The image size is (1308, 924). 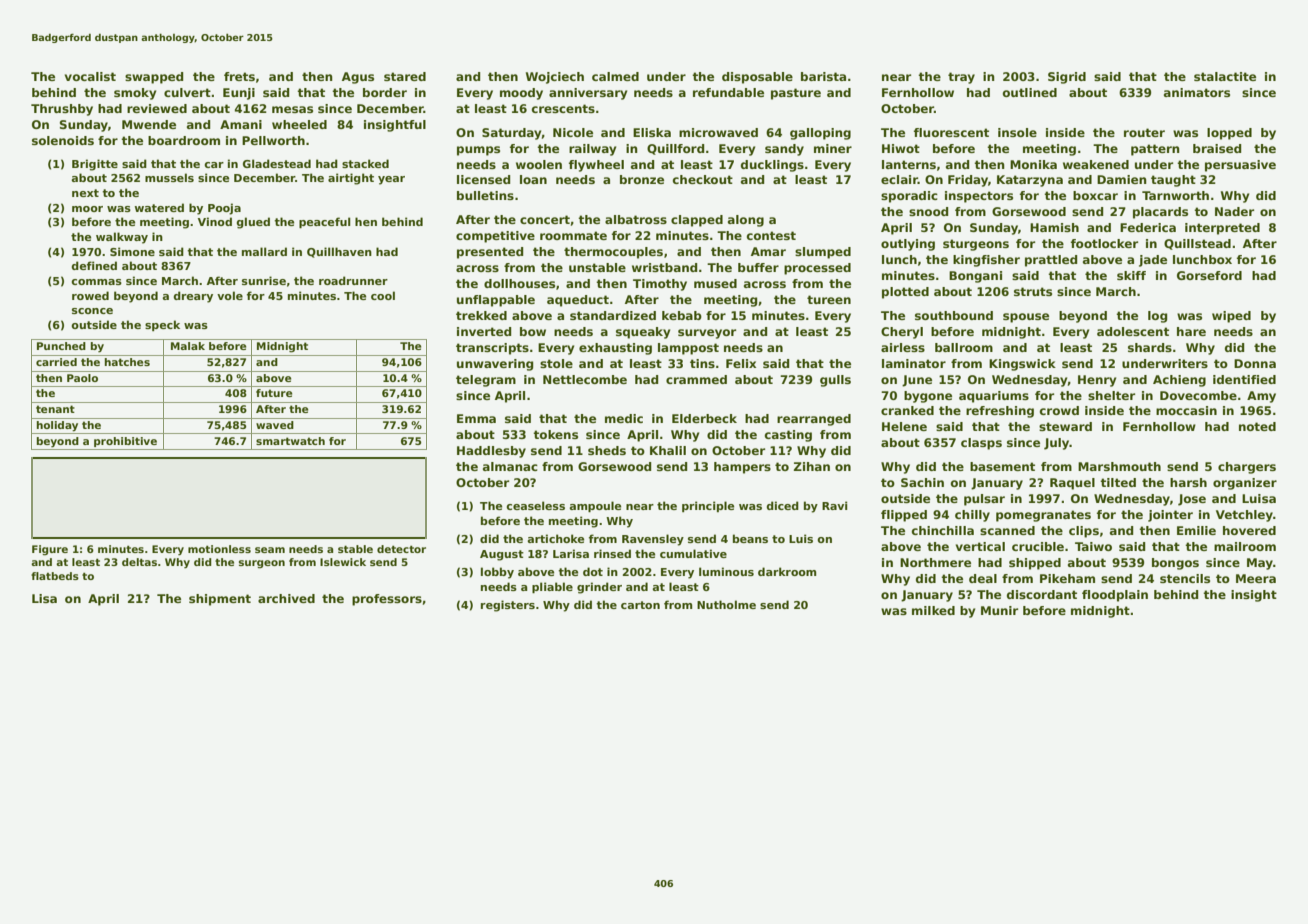 I want to click on professors, so click(x=387, y=600).
